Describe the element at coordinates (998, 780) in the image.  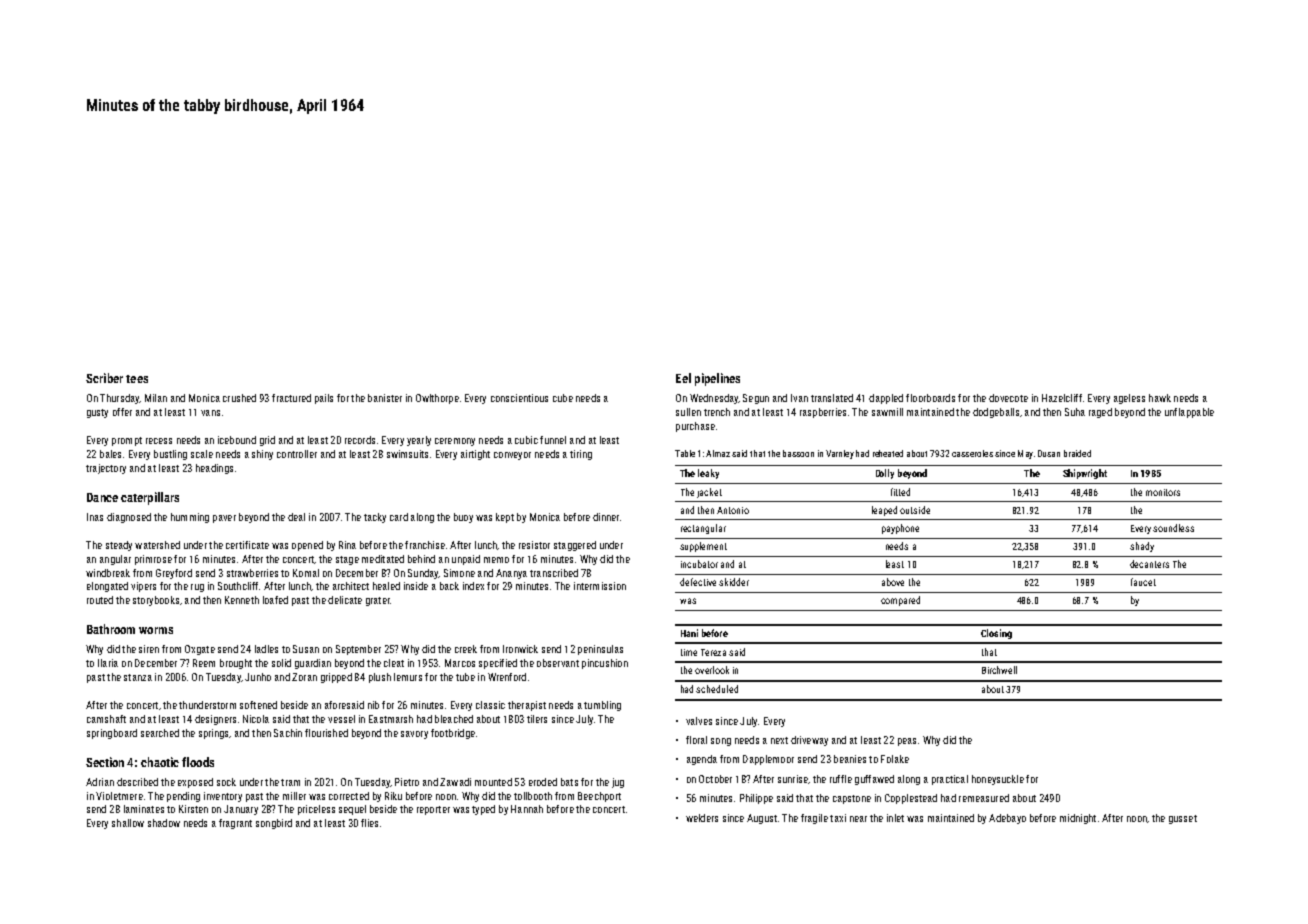
I see `honeysuckle` at that location.
